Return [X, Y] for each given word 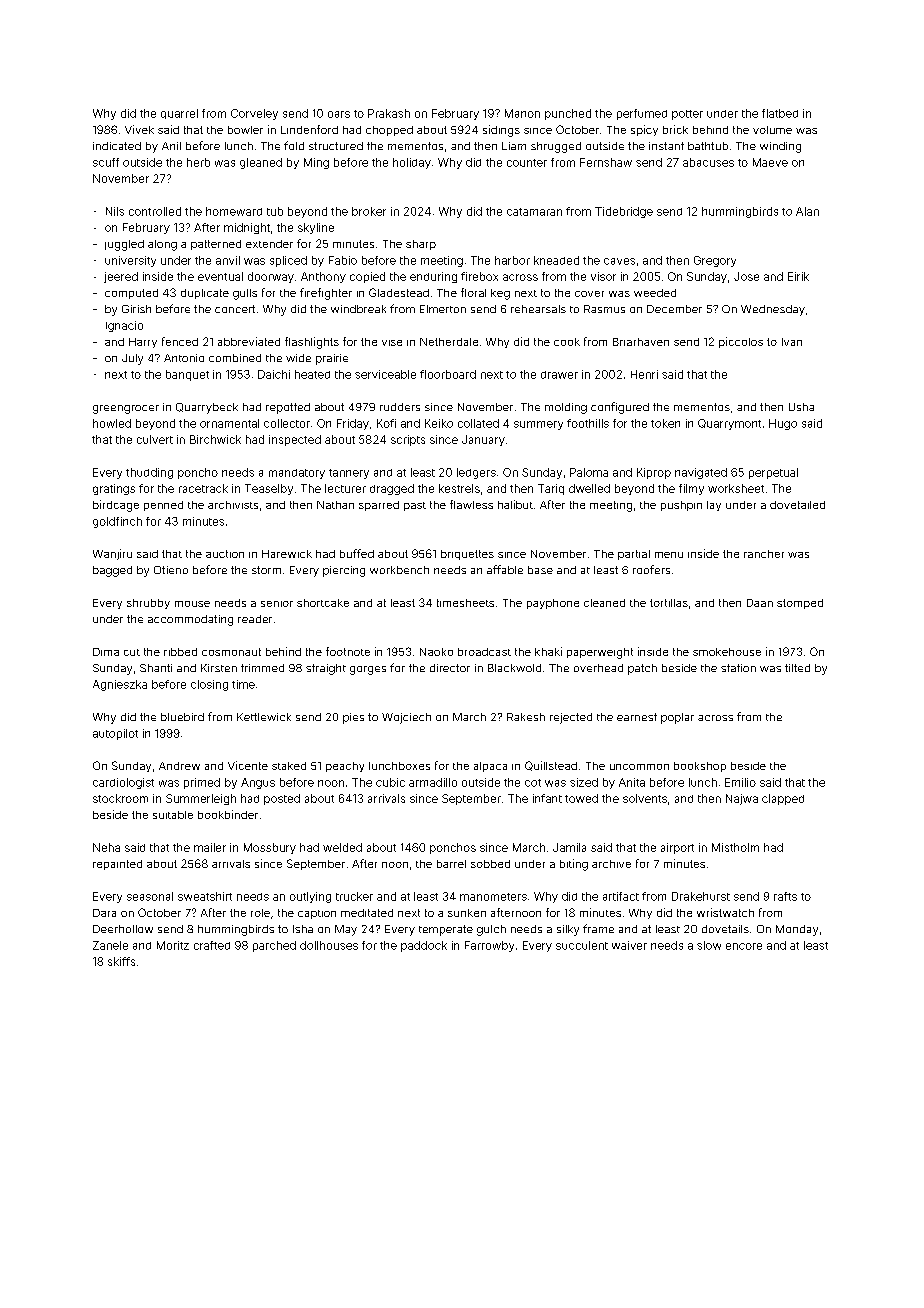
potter [687, 115]
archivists [233, 505]
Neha [106, 847]
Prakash [389, 113]
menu [669, 555]
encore [744, 946]
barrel [451, 864]
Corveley [254, 114]
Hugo [783, 424]
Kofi [386, 423]
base [540, 570]
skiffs [121, 961]
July [132, 359]
